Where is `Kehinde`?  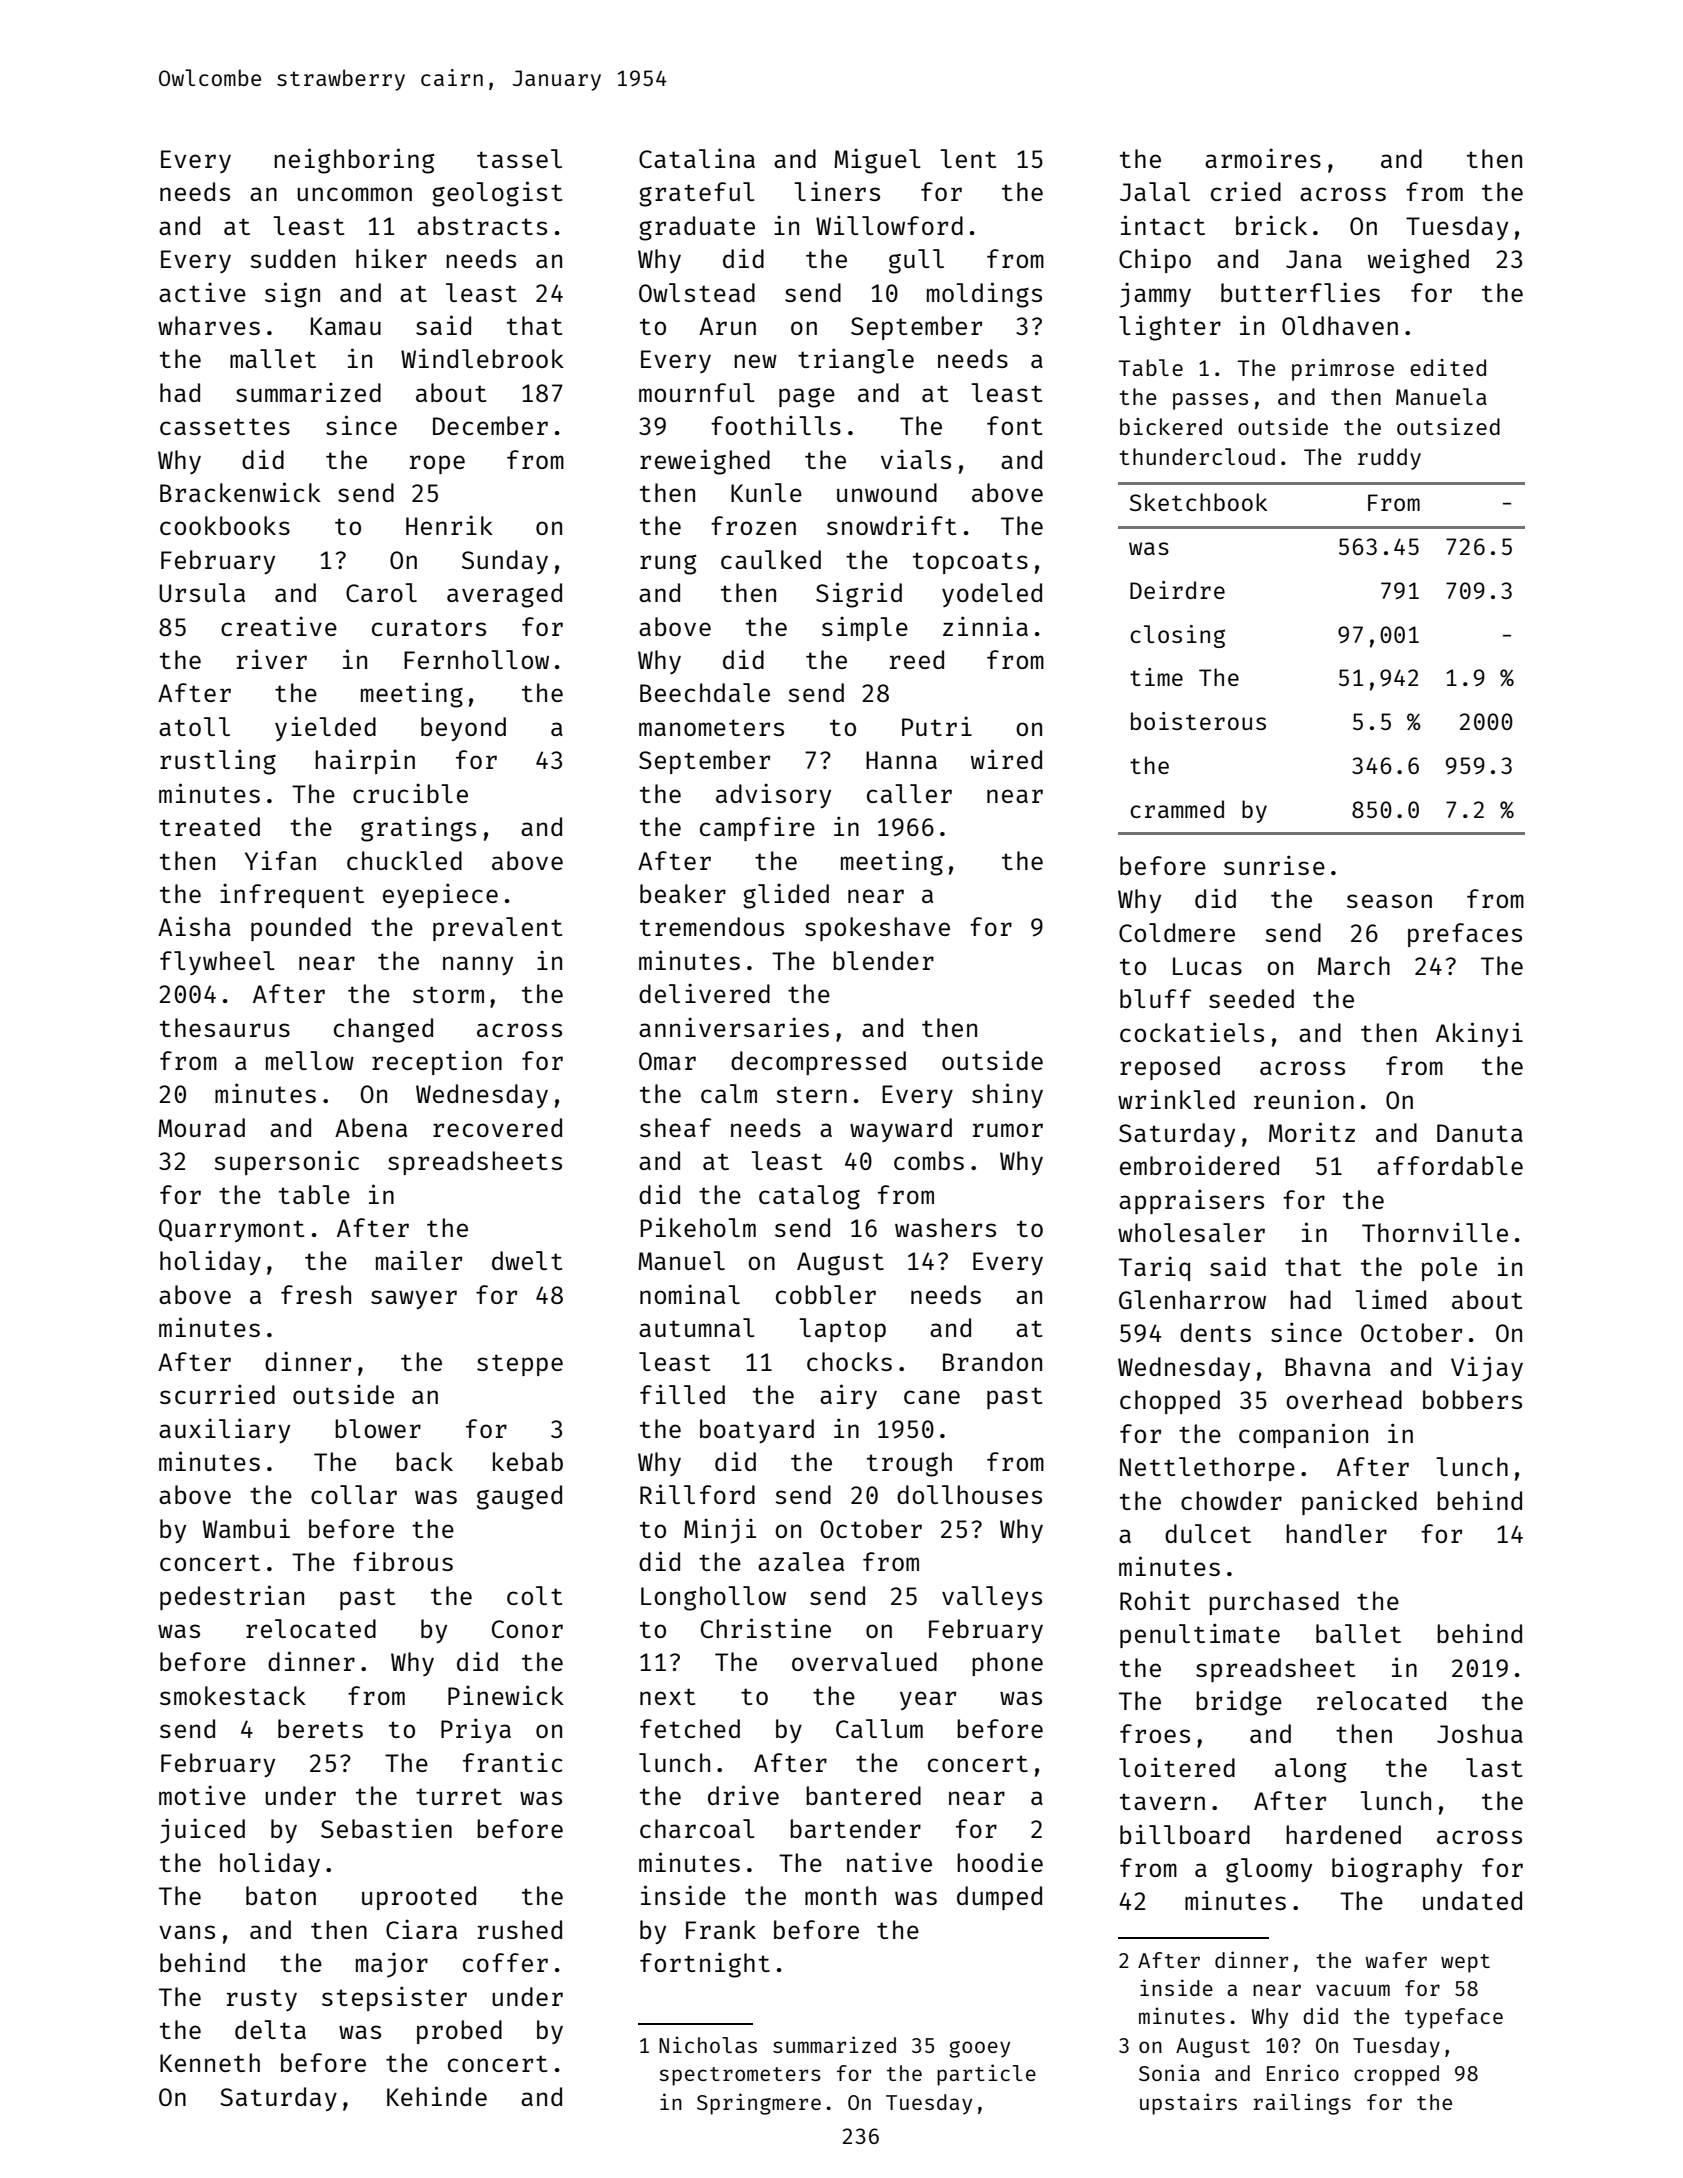 Kehinde is located at coordinates (437, 2096).
